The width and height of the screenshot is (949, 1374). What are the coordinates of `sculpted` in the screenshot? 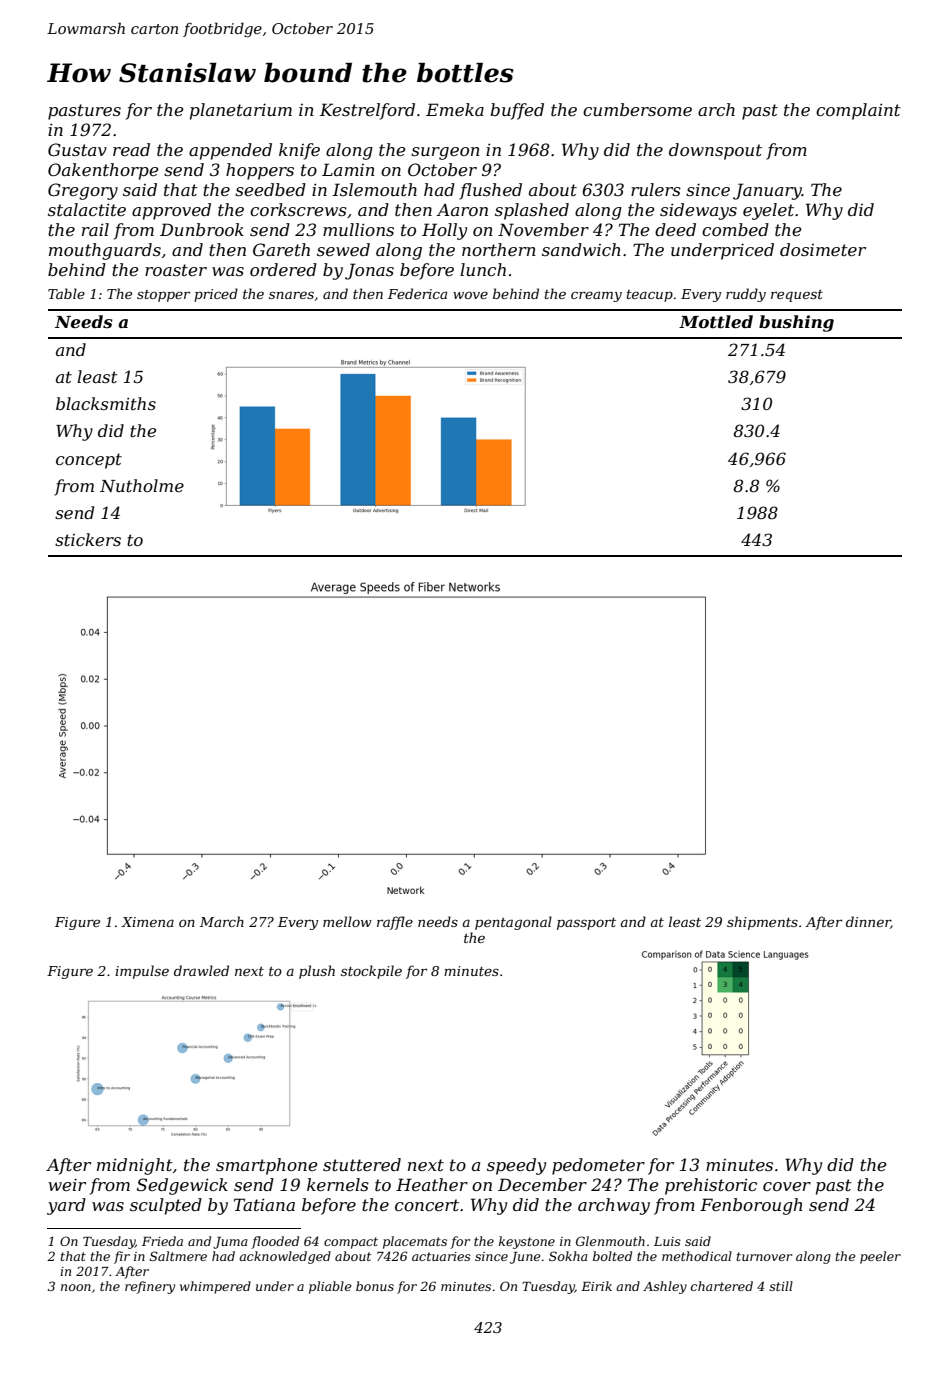 It's located at (166, 1206).
